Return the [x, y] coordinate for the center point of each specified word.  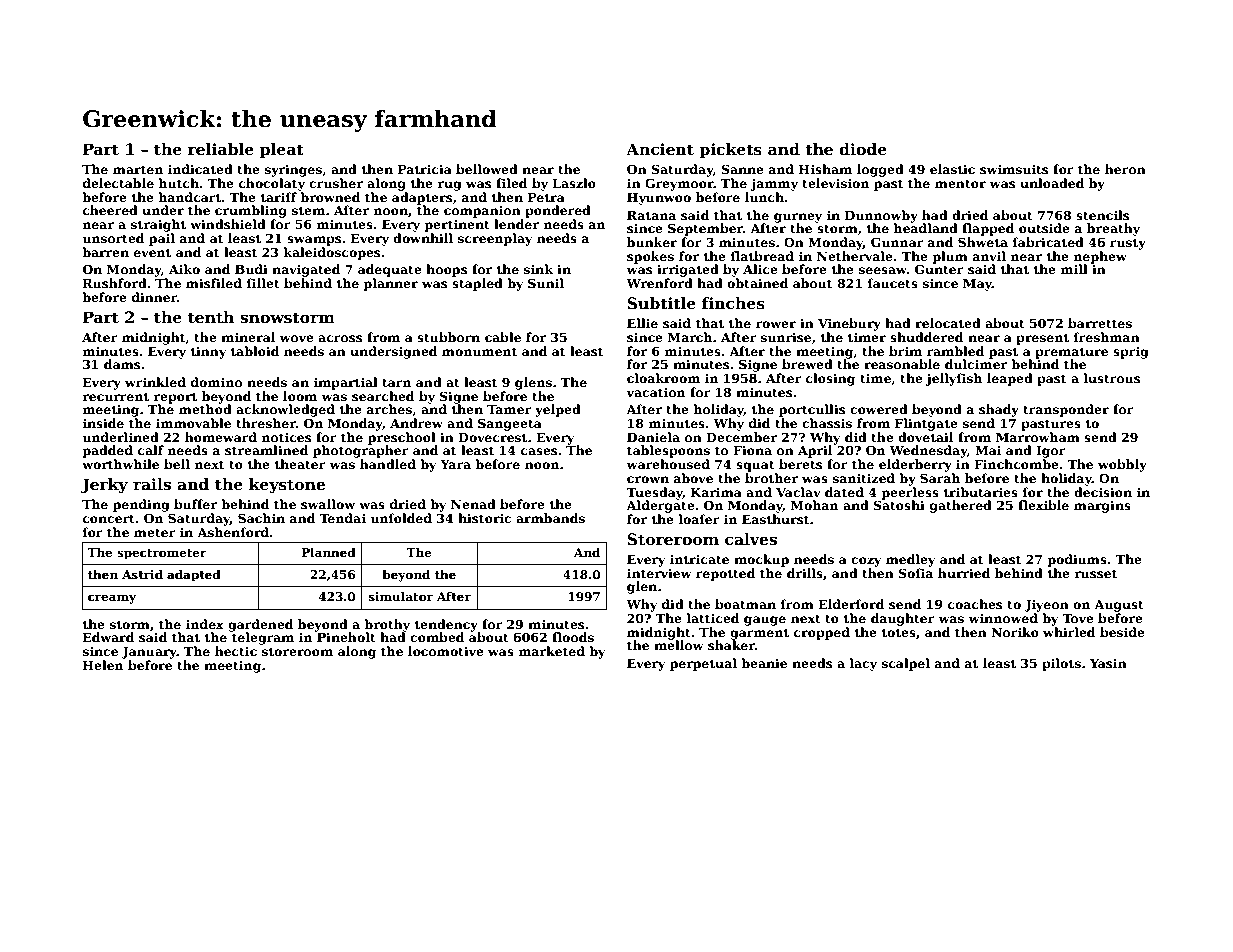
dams [122, 364]
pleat [282, 150]
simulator [401, 596]
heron [1125, 169]
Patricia [425, 169]
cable [503, 337]
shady [999, 410]
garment [759, 634]
